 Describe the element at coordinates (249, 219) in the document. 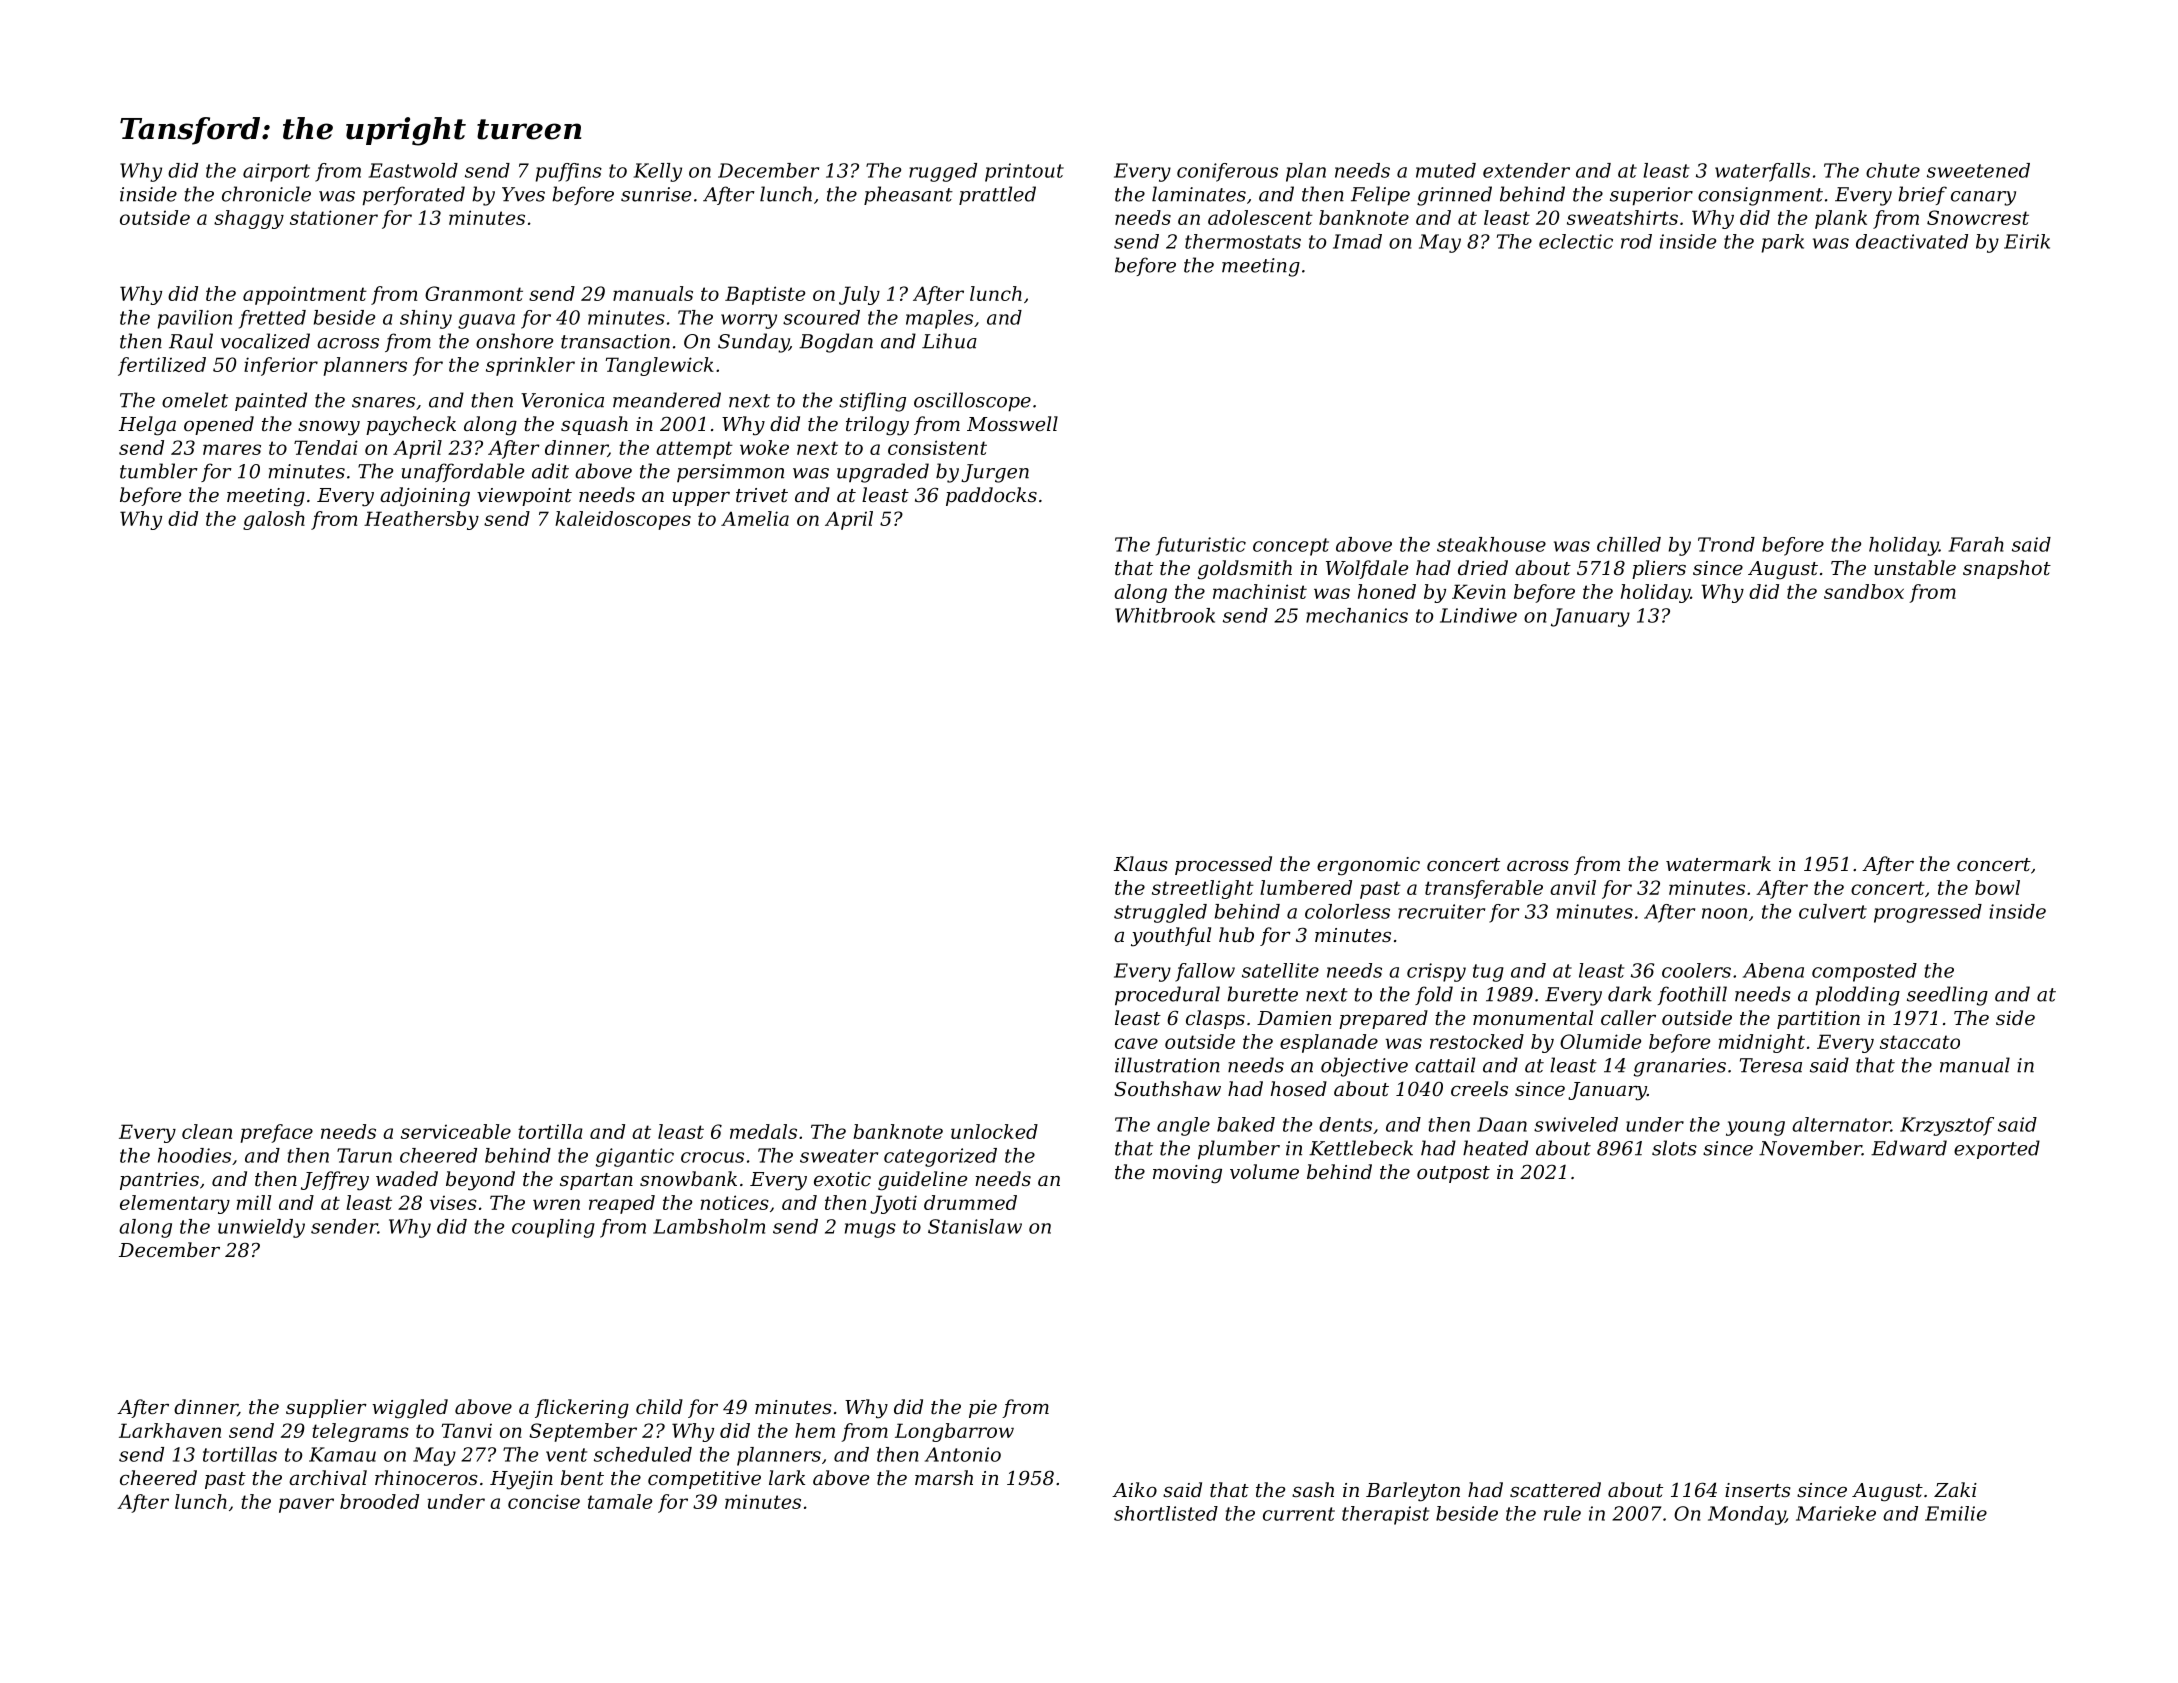

I see `shaggy` at that location.
